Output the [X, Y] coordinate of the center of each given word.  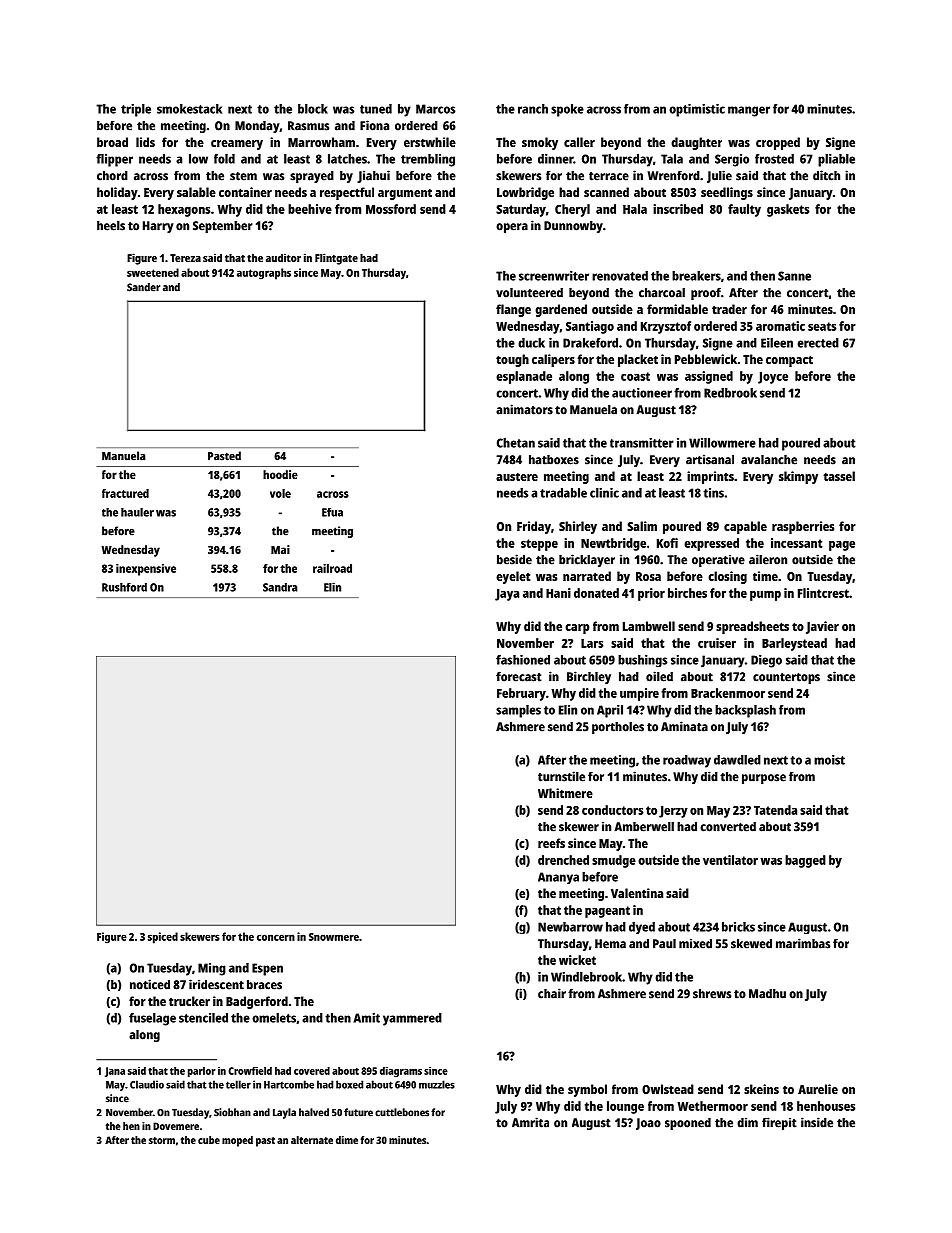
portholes [618, 728]
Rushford [124, 587]
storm [162, 1140]
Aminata [684, 726]
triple [136, 110]
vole [280, 493]
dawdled [737, 760]
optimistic [697, 110]
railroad [332, 568]
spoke [567, 110]
